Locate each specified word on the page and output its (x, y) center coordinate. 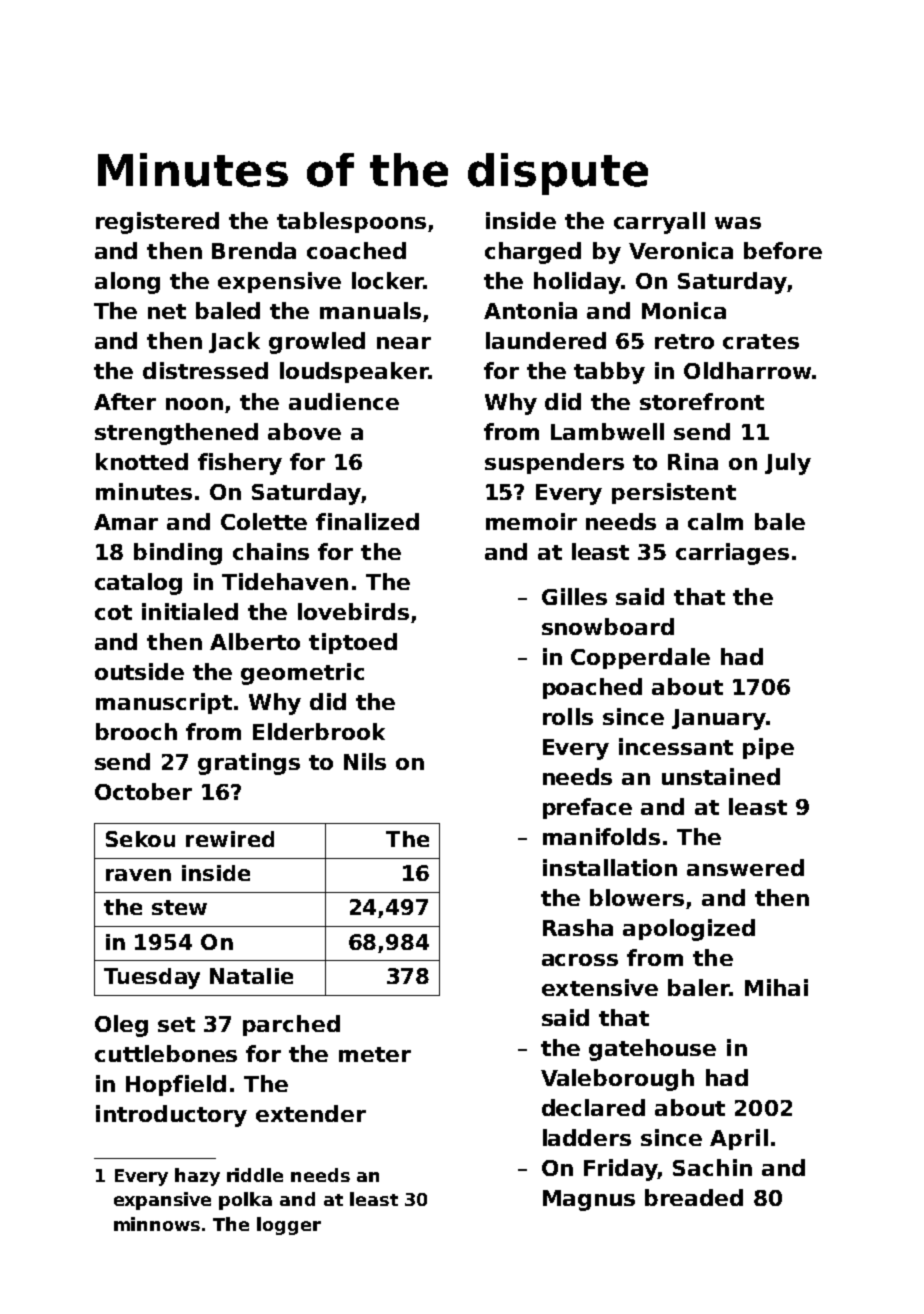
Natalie (251, 976)
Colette (264, 521)
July (788, 464)
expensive (279, 282)
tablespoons (351, 222)
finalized (367, 521)
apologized (689, 930)
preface (587, 808)
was (738, 223)
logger (289, 1226)
